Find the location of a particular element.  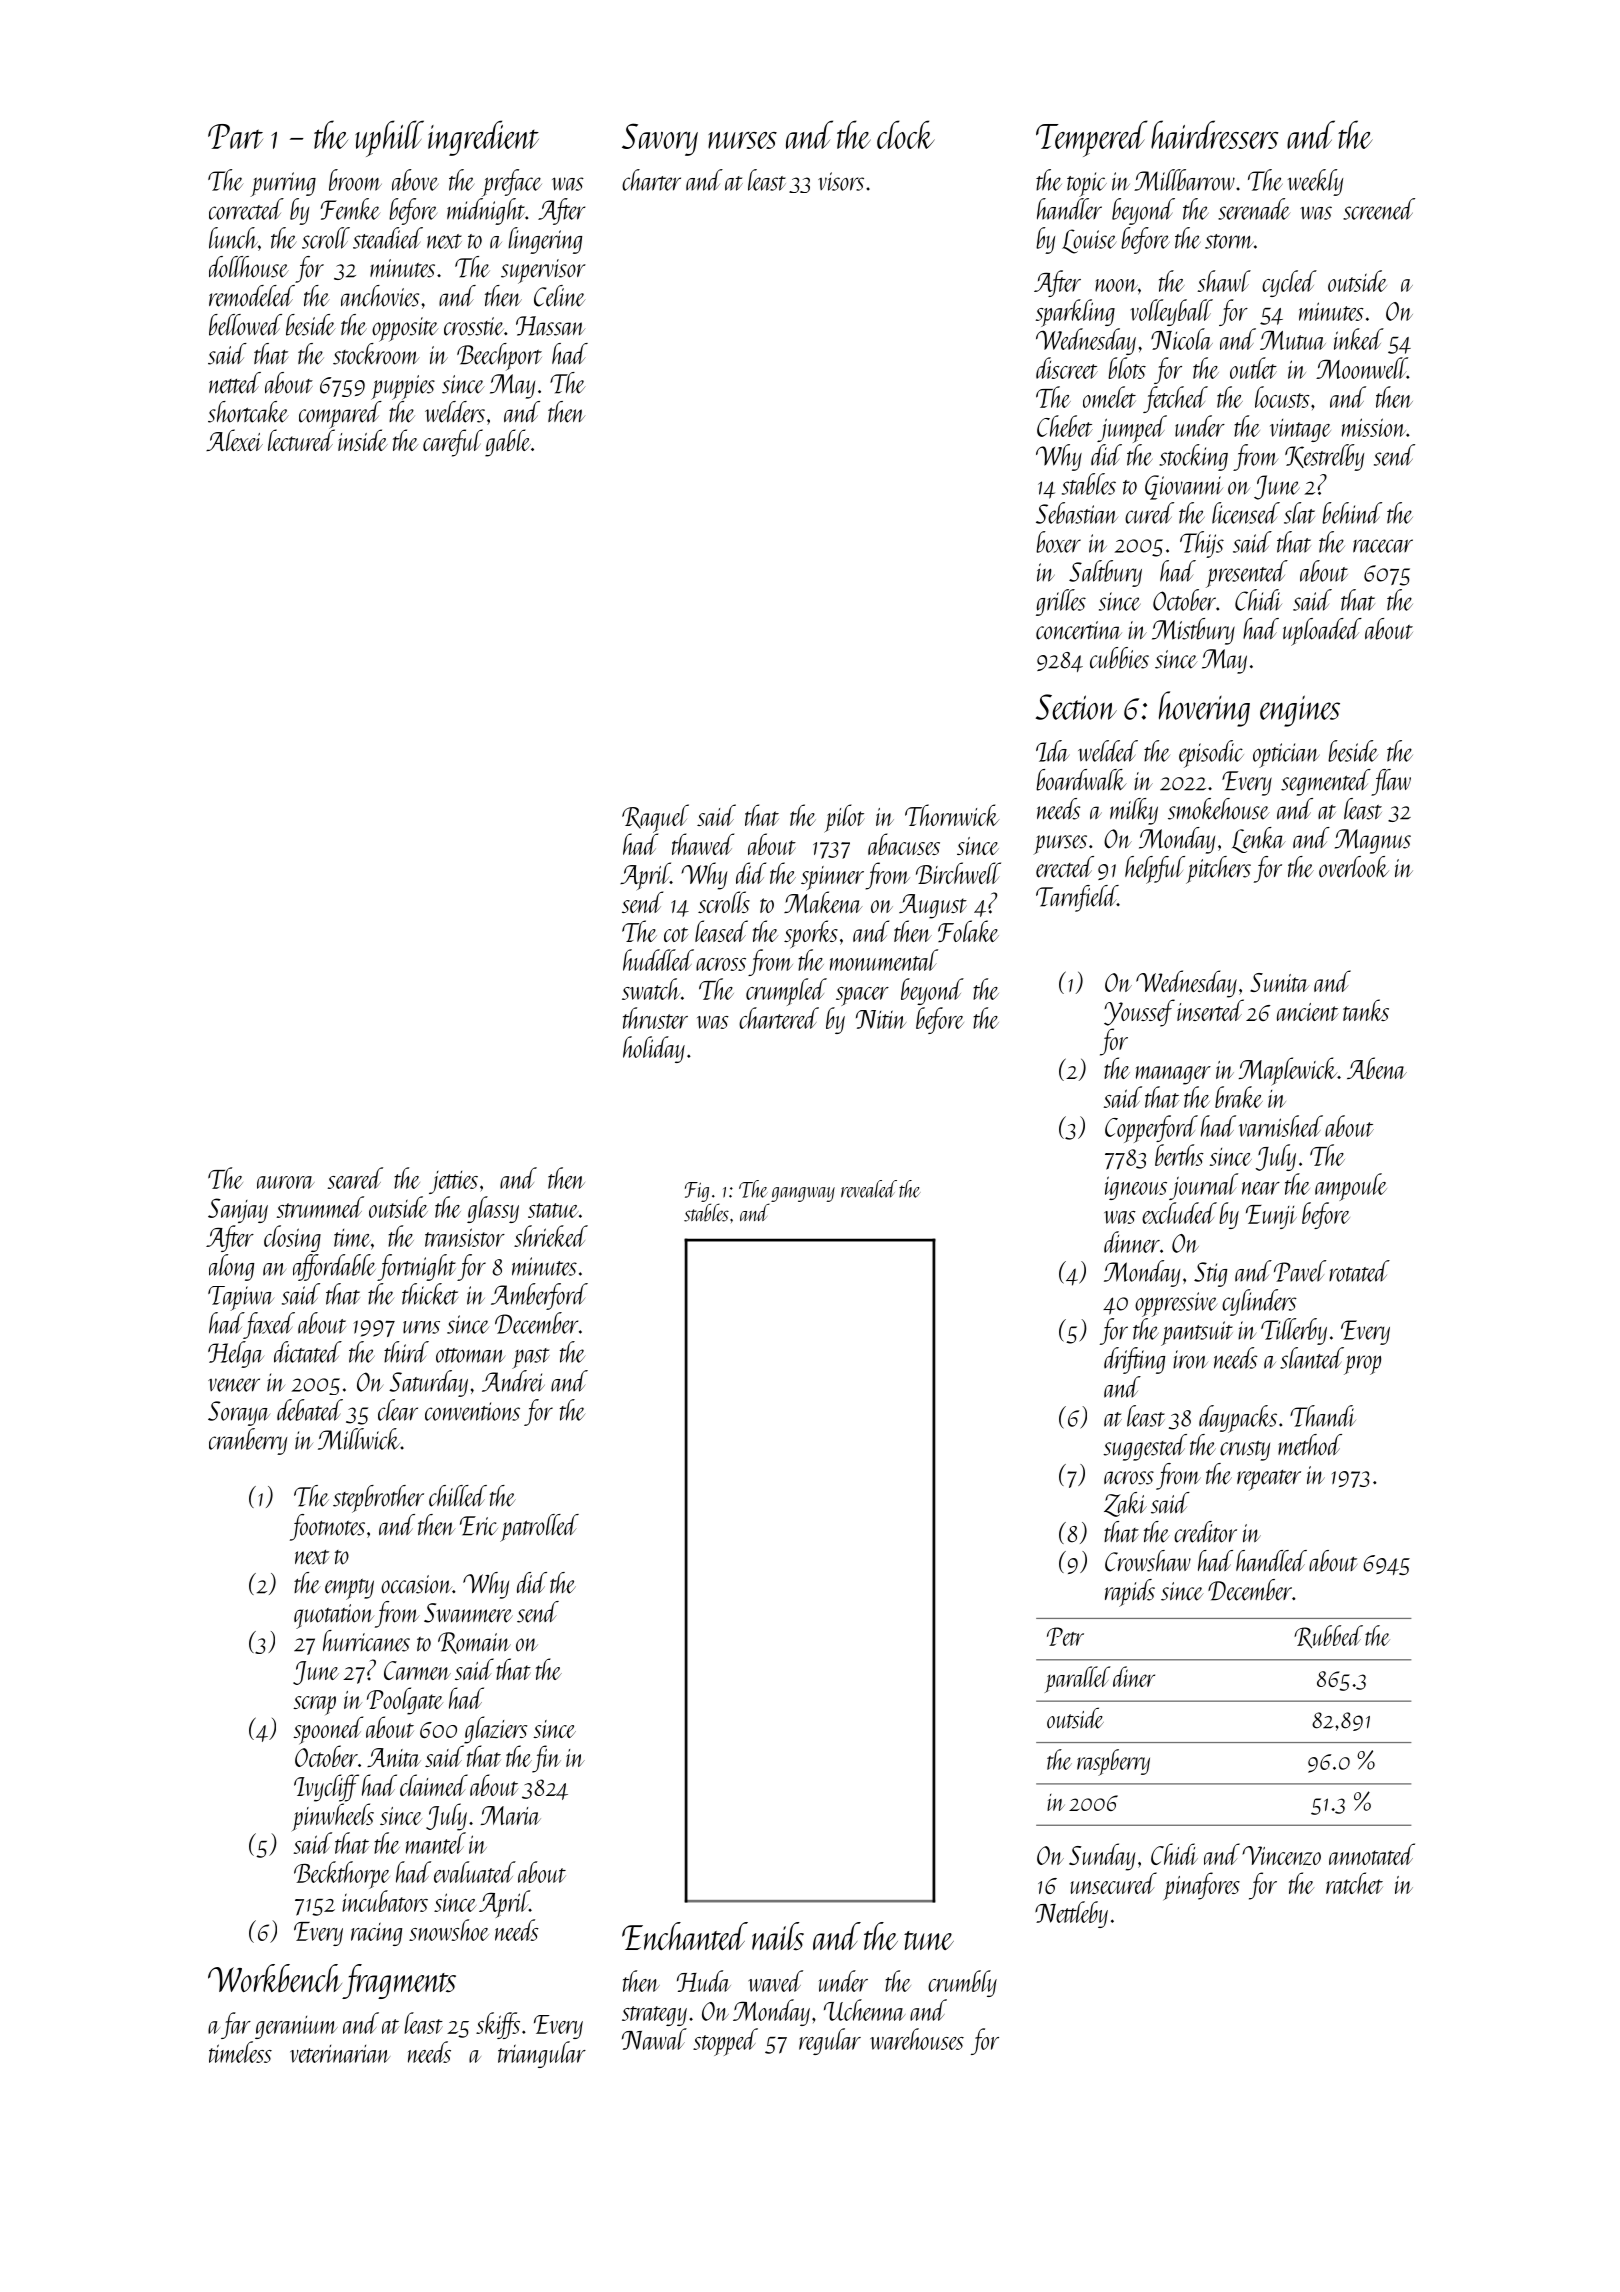

Savory is located at coordinates (660, 139).
